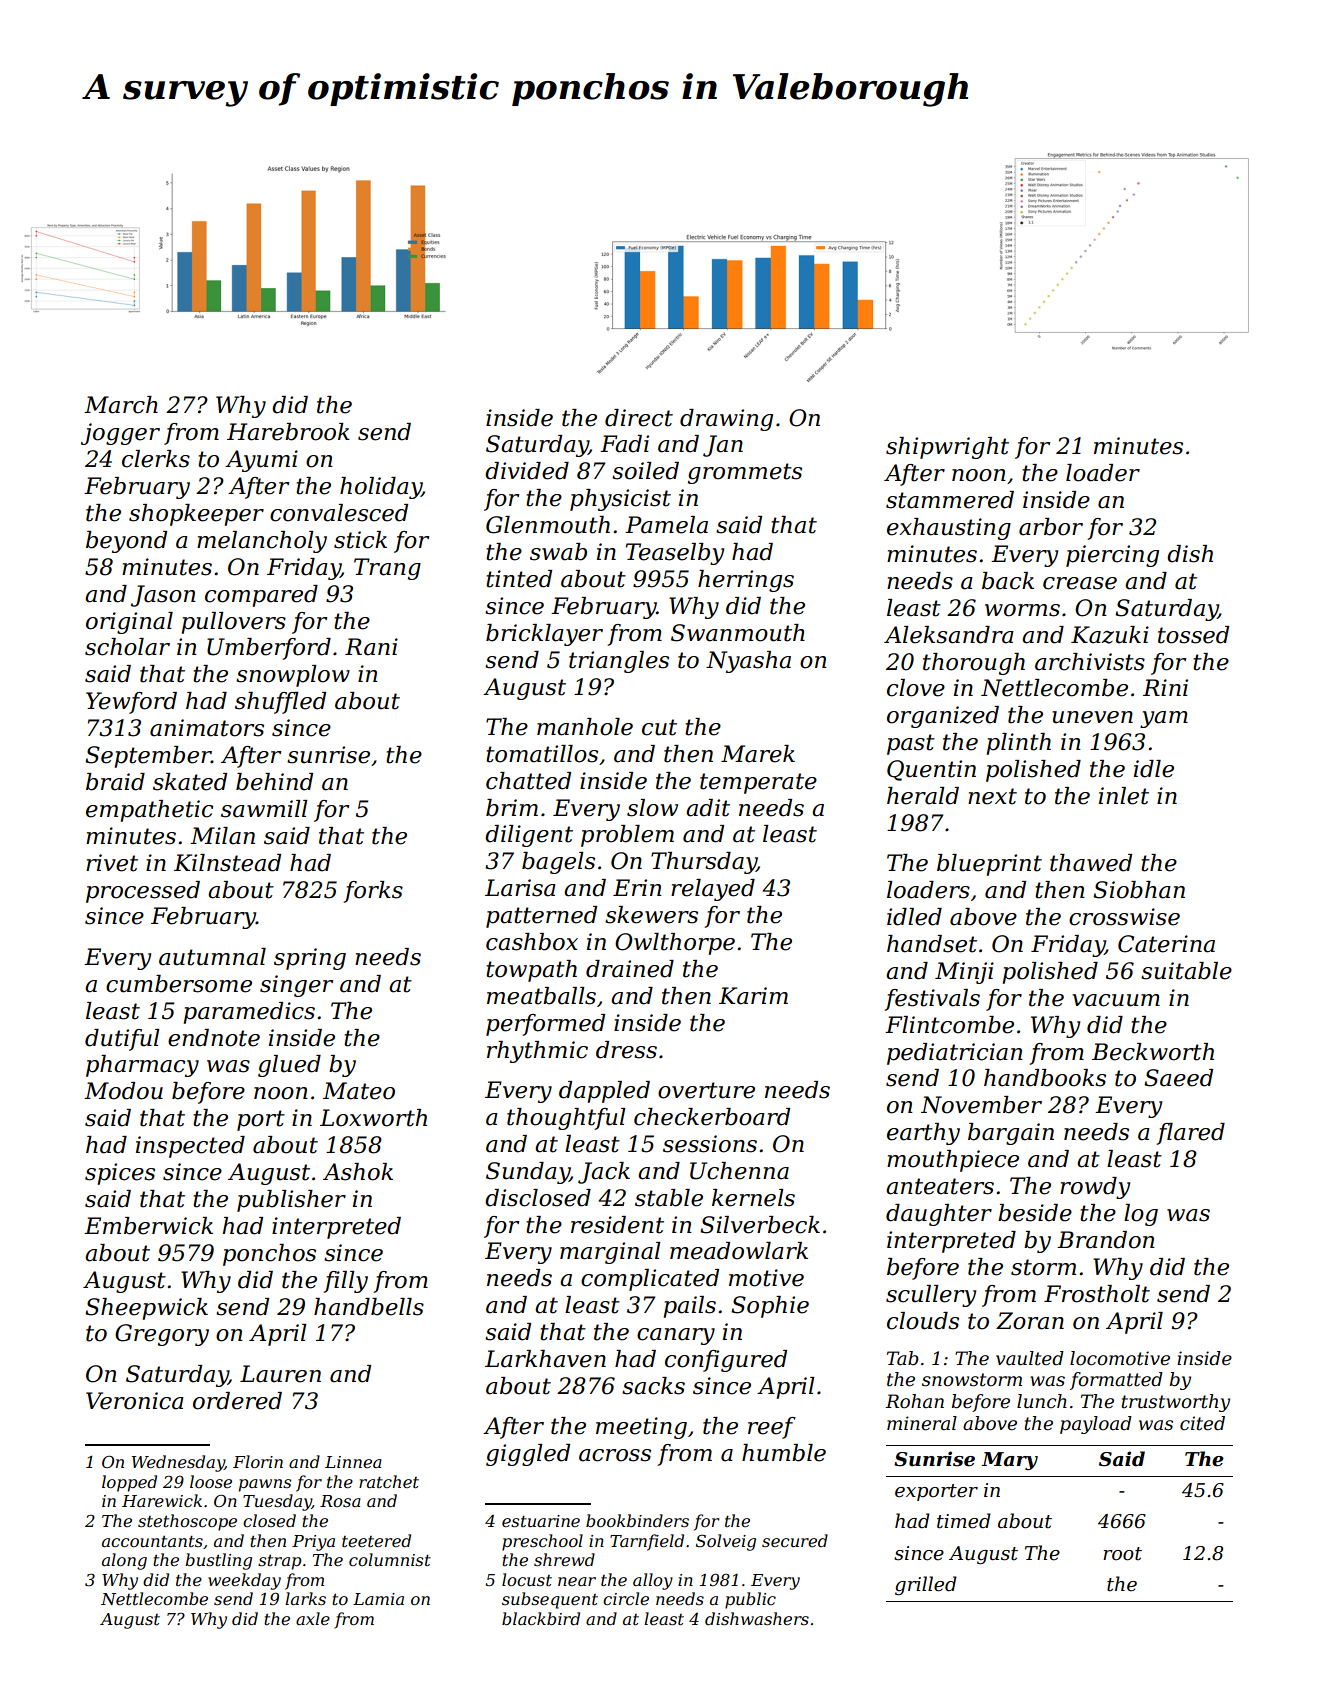 The width and height of the screenshot is (1318, 1705). What do you see at coordinates (244, 1581) in the screenshot?
I see `weekday` at bounding box center [244, 1581].
